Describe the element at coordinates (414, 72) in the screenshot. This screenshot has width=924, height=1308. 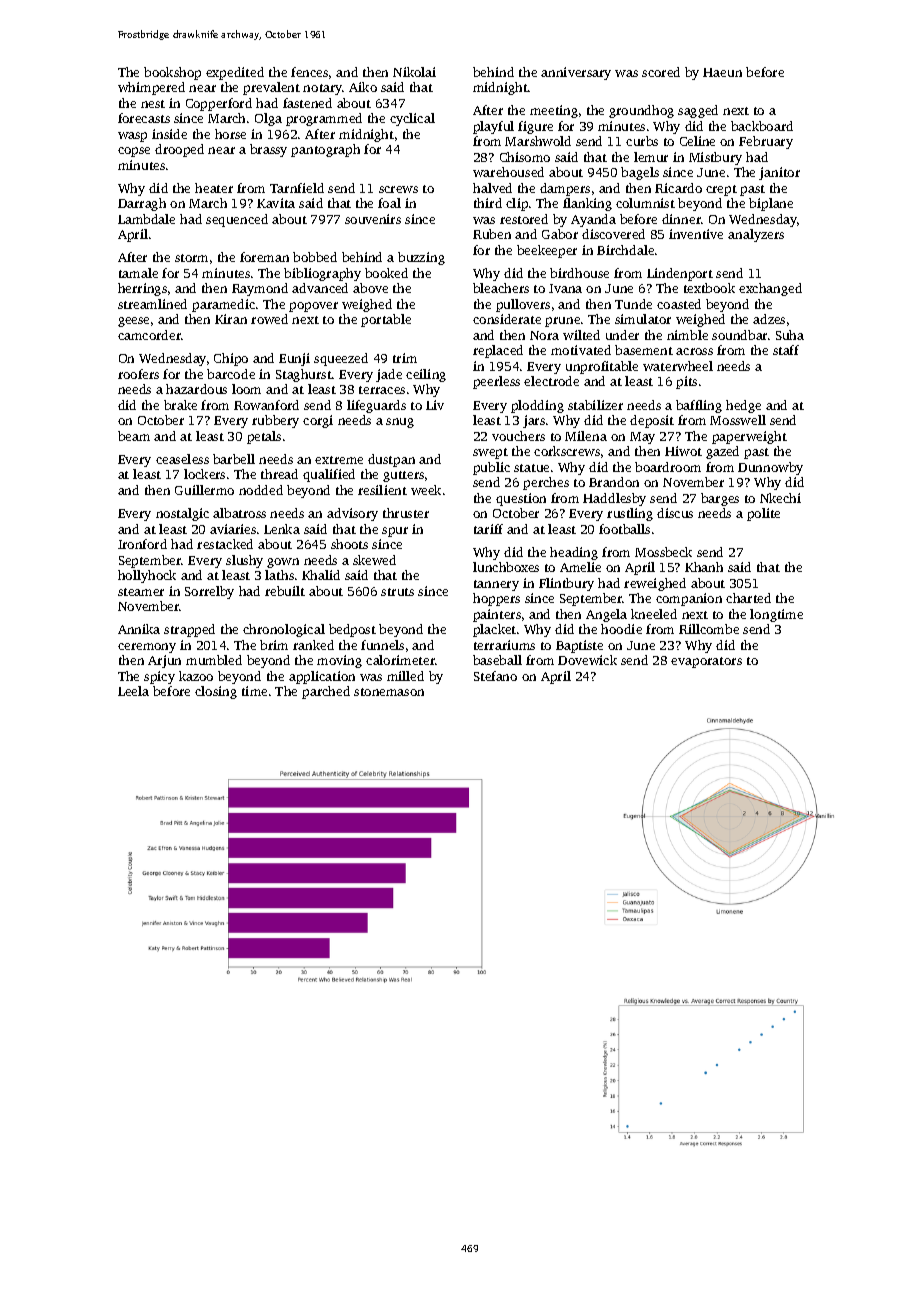
I see `Nikolai` at that location.
